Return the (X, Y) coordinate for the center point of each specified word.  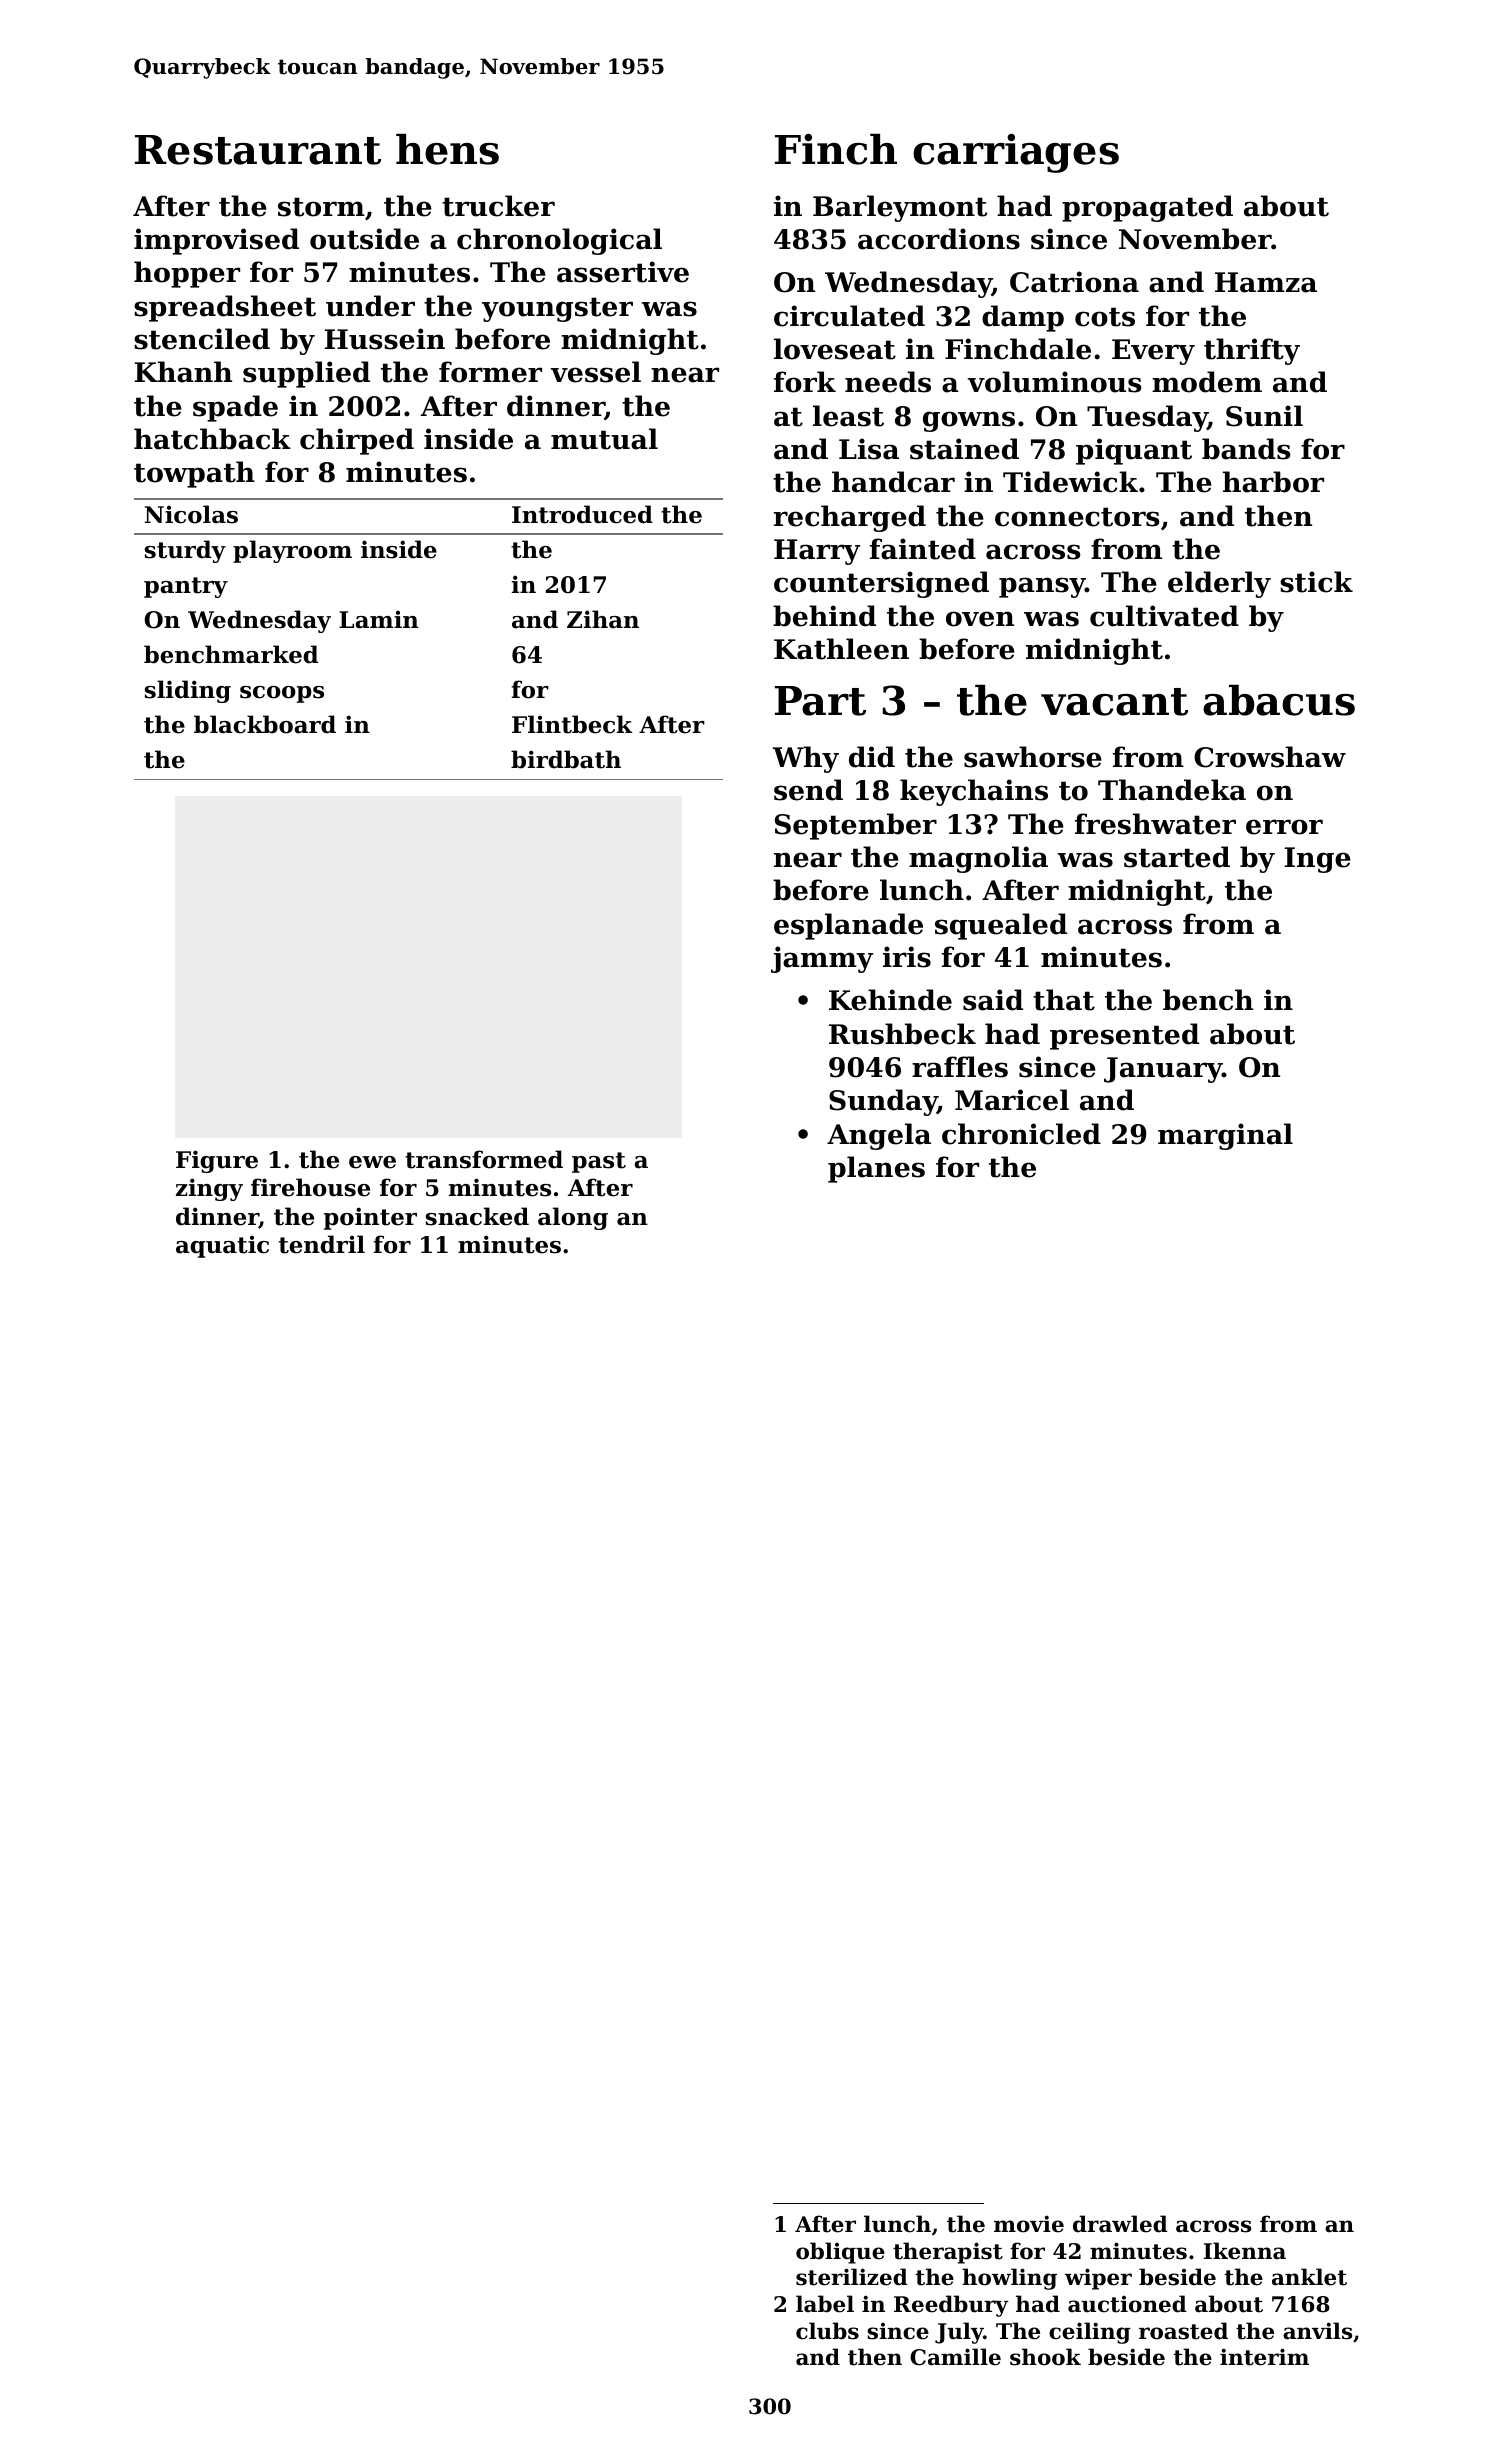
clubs (827, 2331)
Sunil (1264, 416)
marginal (1225, 1136)
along (573, 1218)
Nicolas (191, 514)
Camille (955, 2357)
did (872, 757)
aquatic (222, 1246)
